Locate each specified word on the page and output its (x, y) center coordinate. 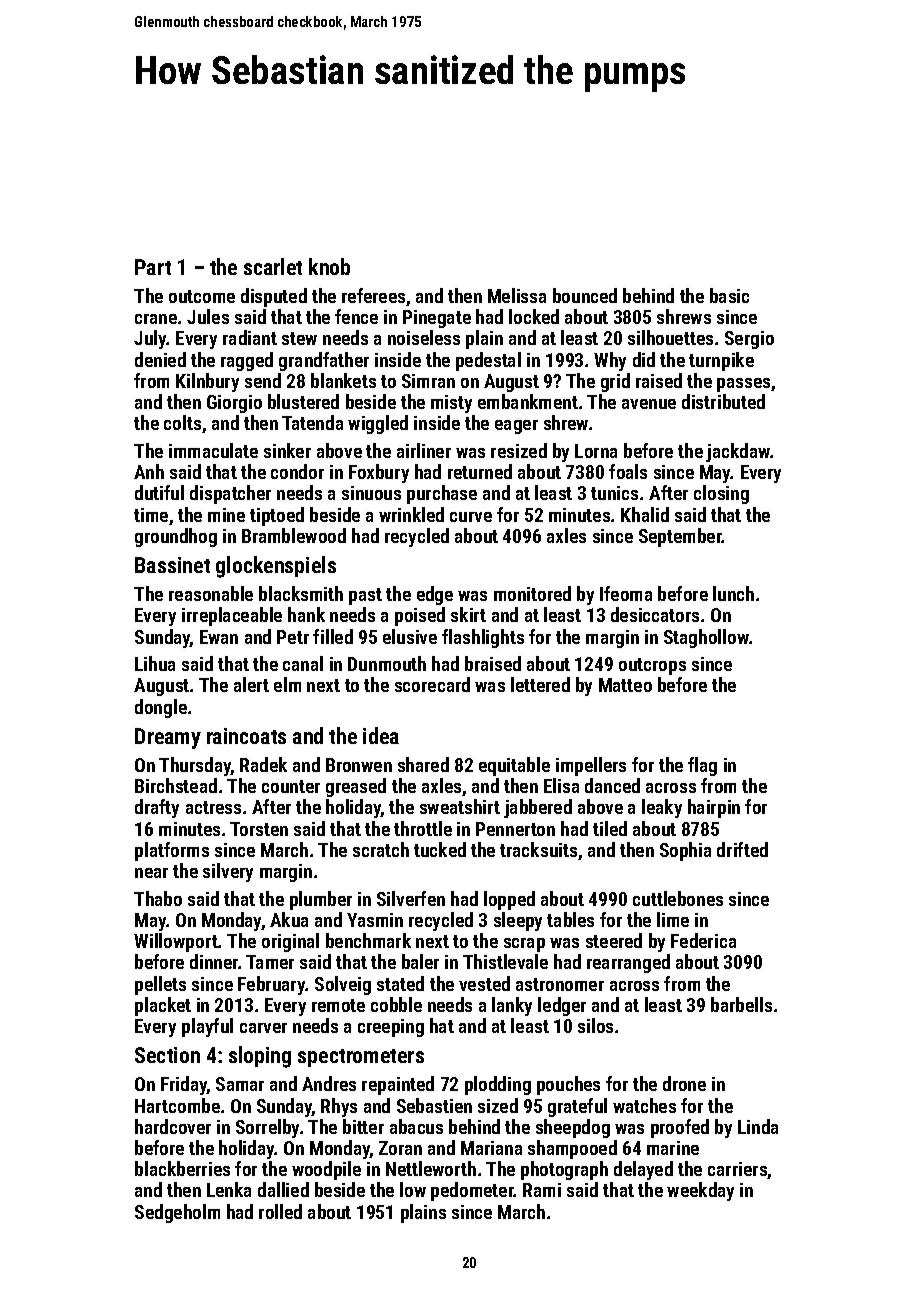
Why (610, 361)
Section (167, 1055)
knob (329, 266)
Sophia (685, 851)
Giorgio (234, 404)
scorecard (432, 684)
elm (287, 684)
